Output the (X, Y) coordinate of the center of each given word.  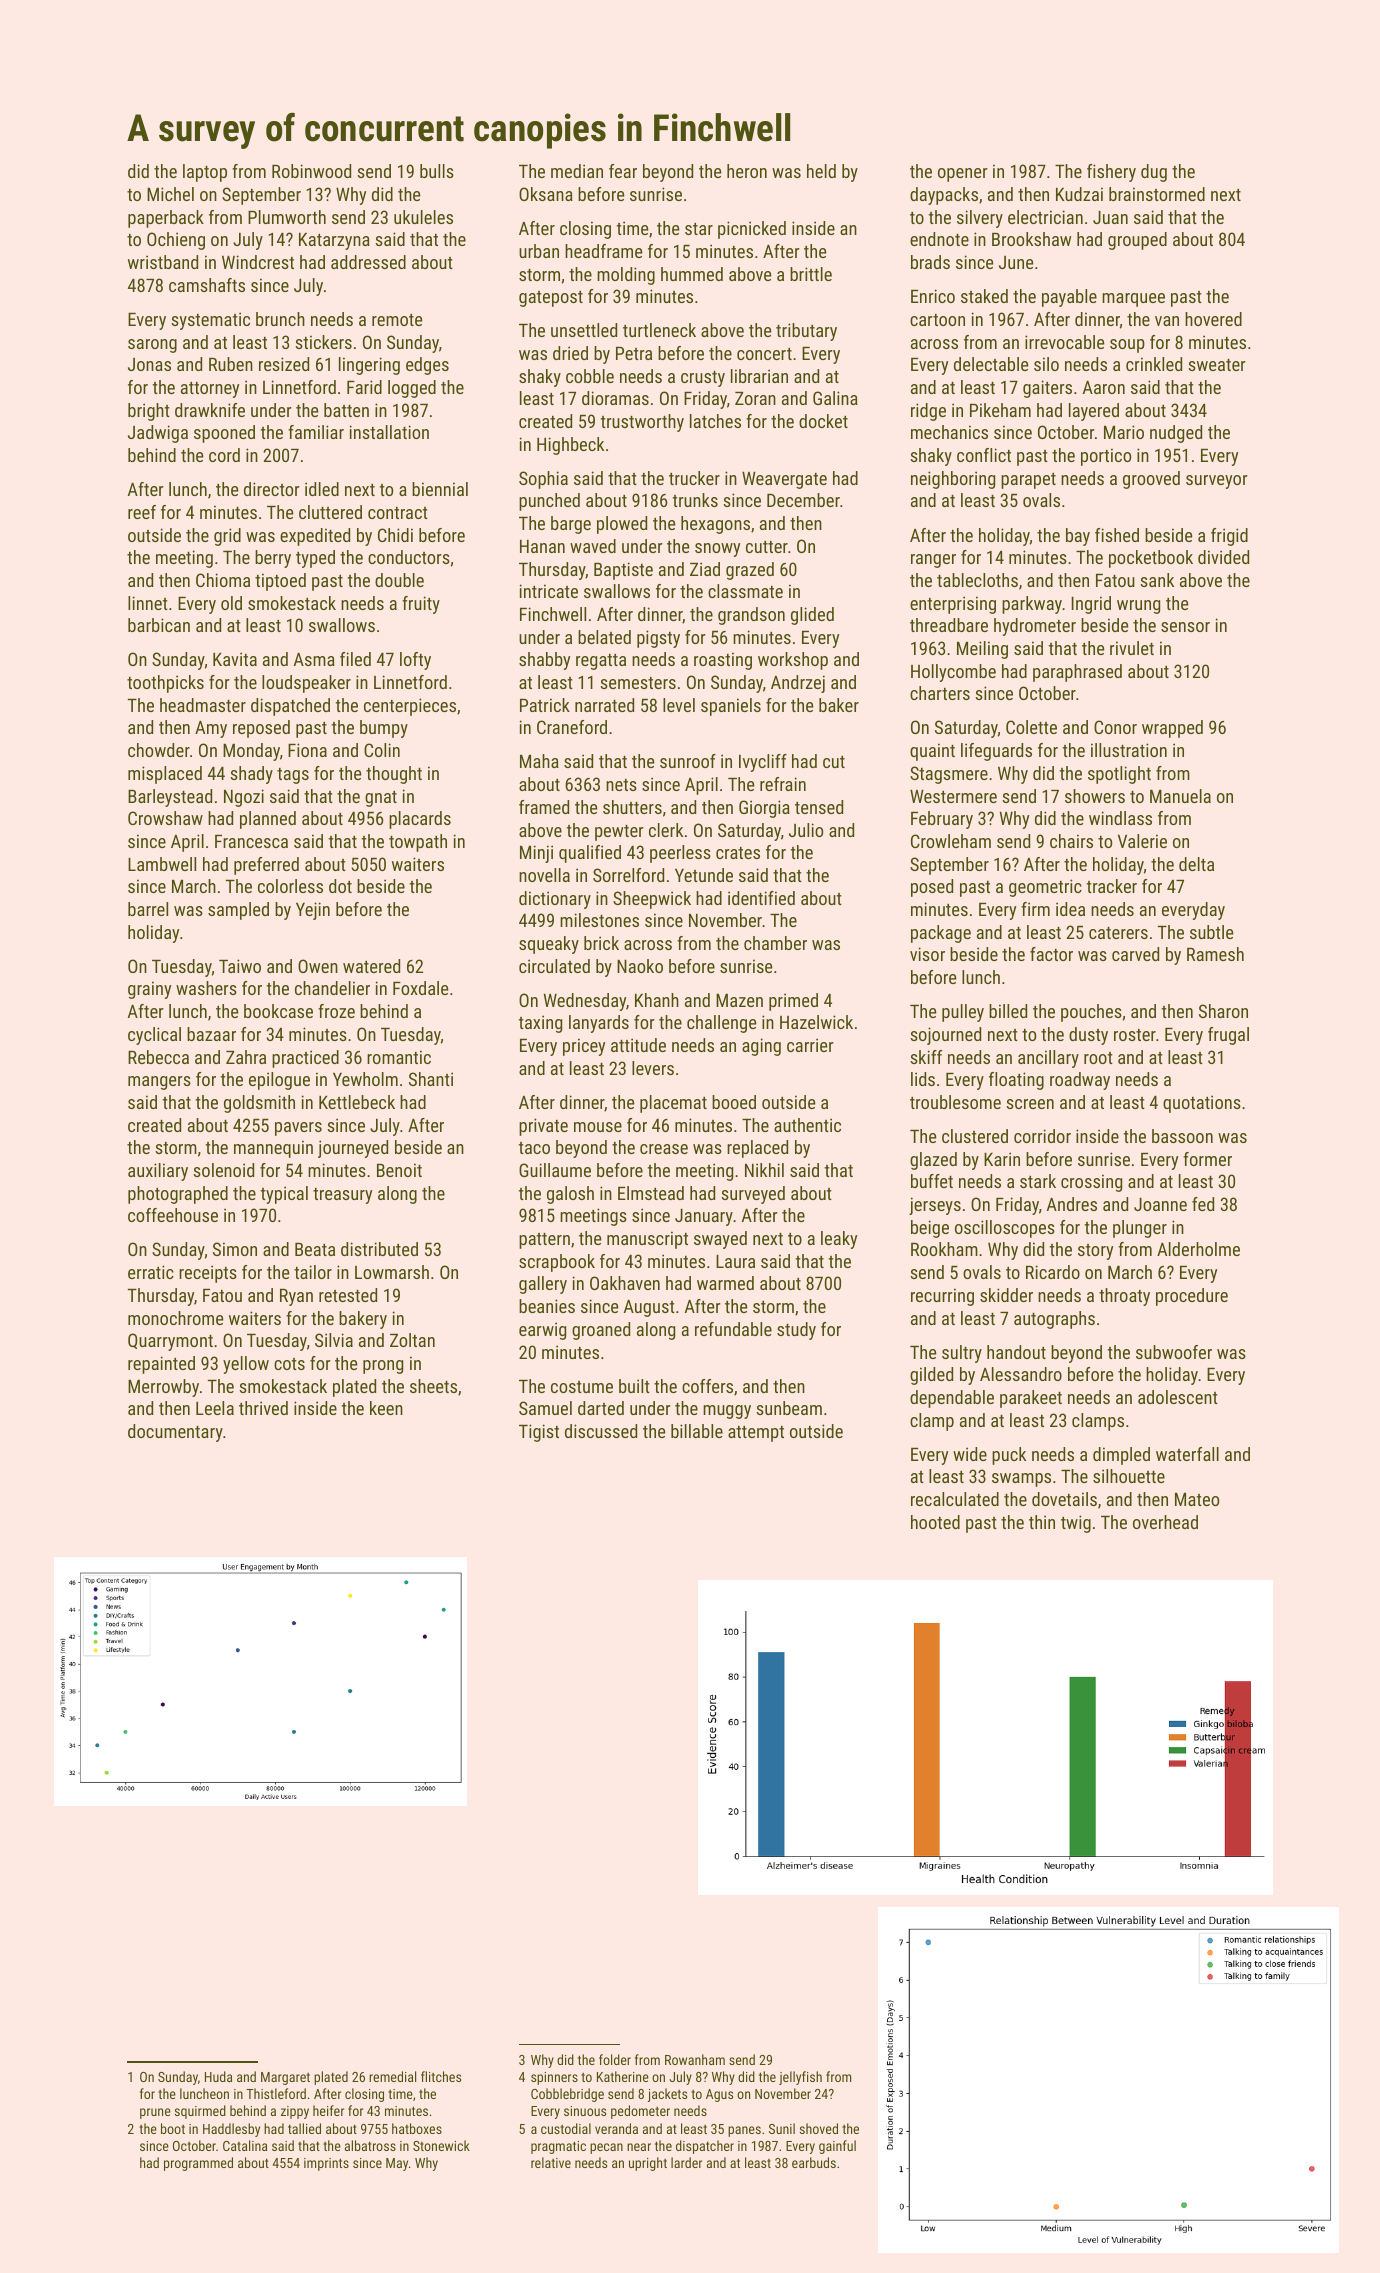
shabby (544, 661)
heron (747, 171)
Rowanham (695, 2059)
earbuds (814, 2162)
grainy (149, 990)
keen (386, 1408)
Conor (1115, 727)
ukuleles (423, 217)
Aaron (1104, 387)
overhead (1165, 1522)
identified (761, 898)
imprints (326, 2164)
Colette (1031, 727)
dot (340, 886)
